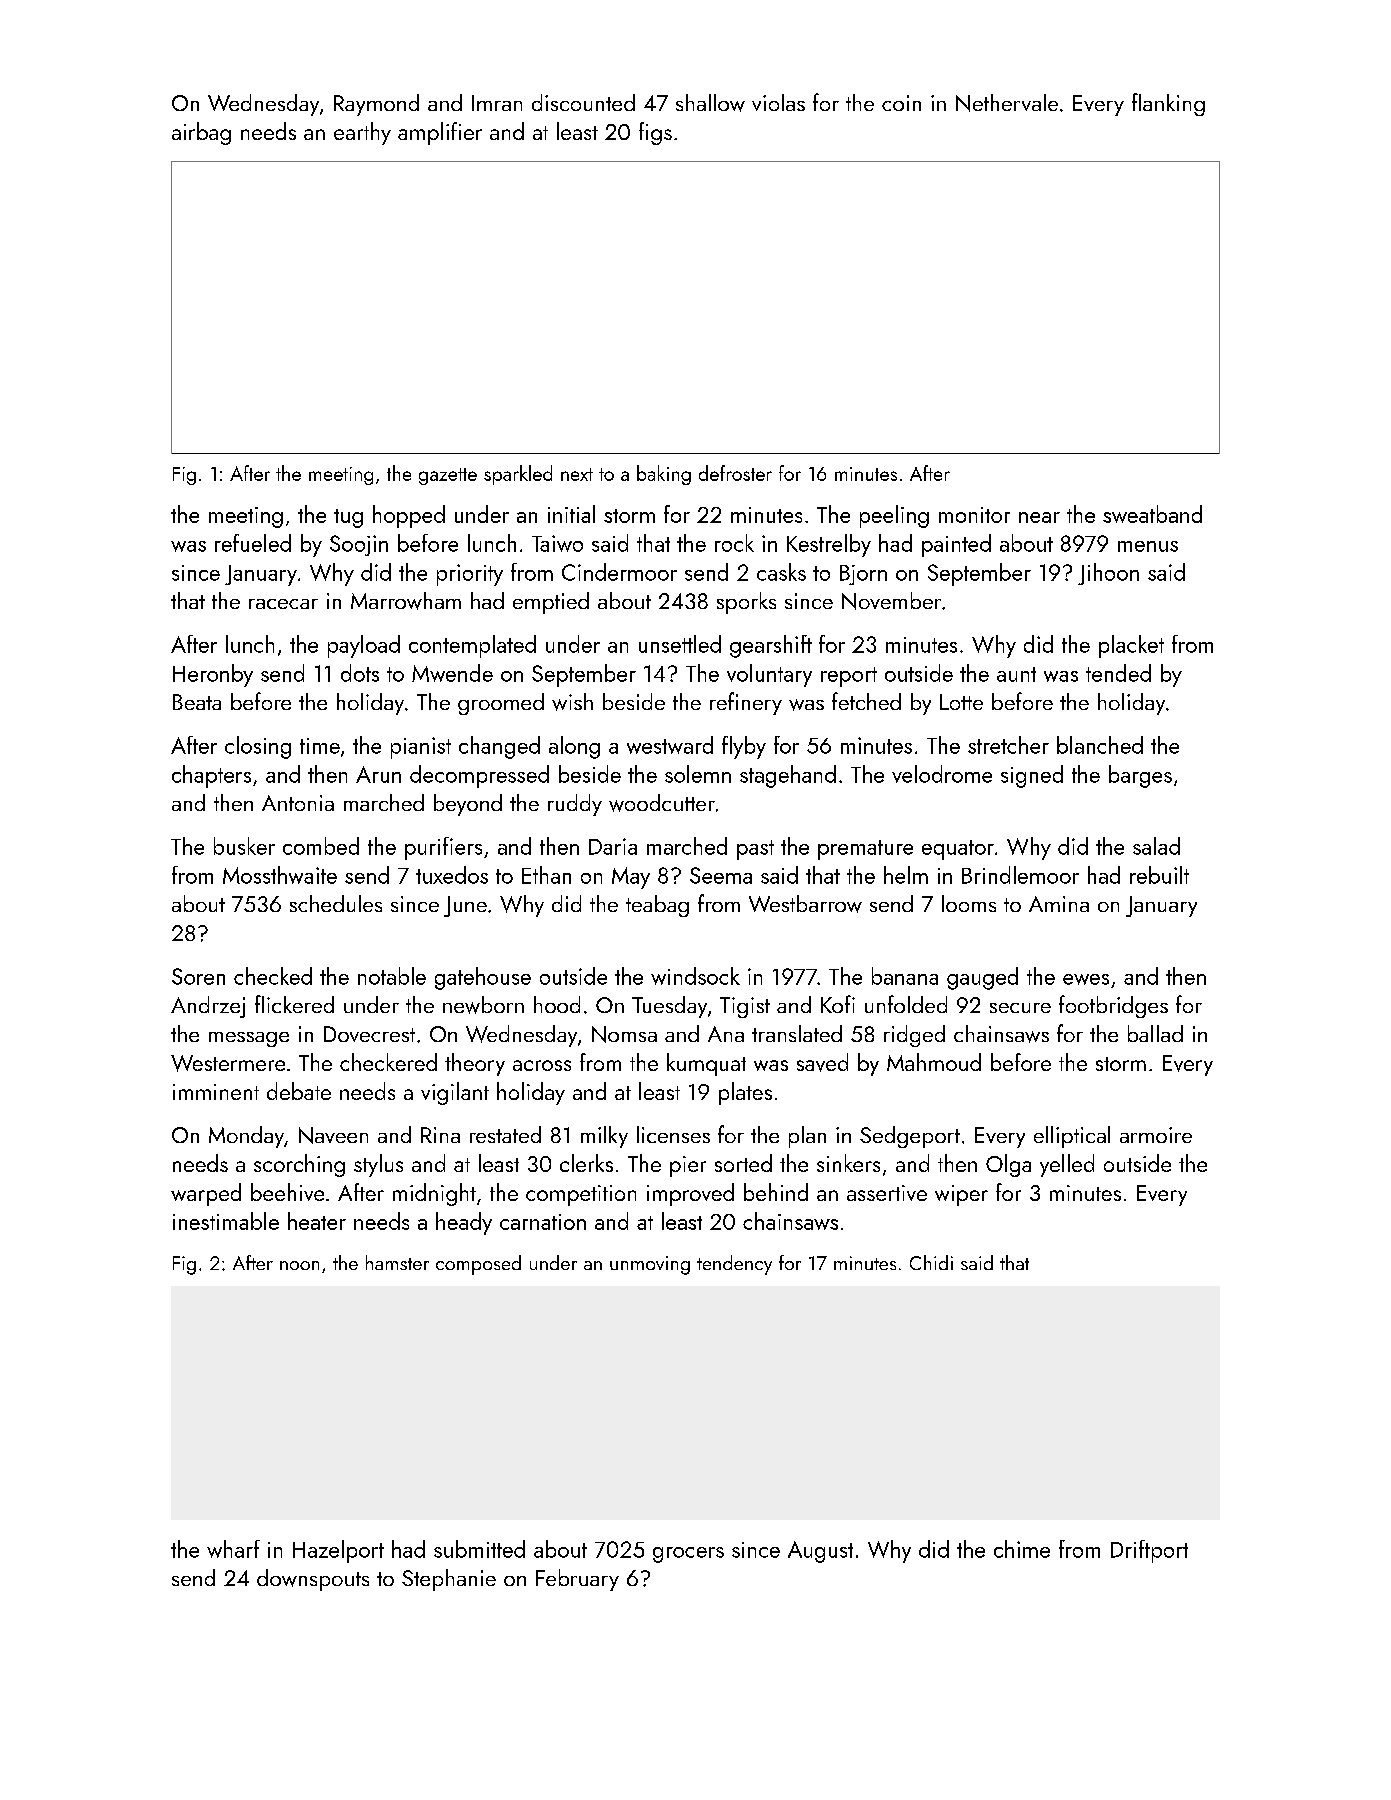 The height and width of the image is (1800, 1391). What do you see at coordinates (233, 1549) in the image?
I see `wharf` at bounding box center [233, 1549].
